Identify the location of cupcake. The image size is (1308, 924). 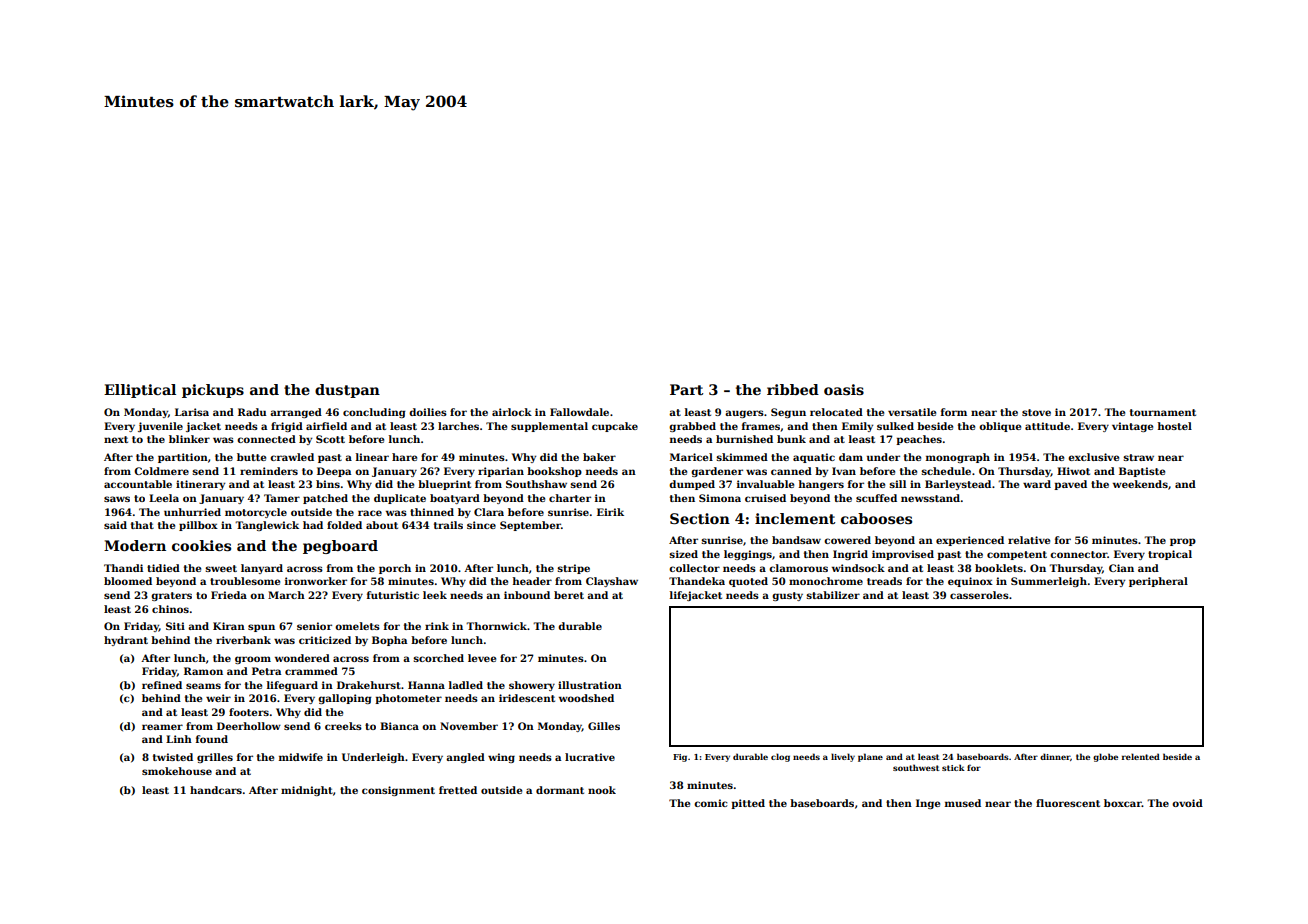
(615, 427).
